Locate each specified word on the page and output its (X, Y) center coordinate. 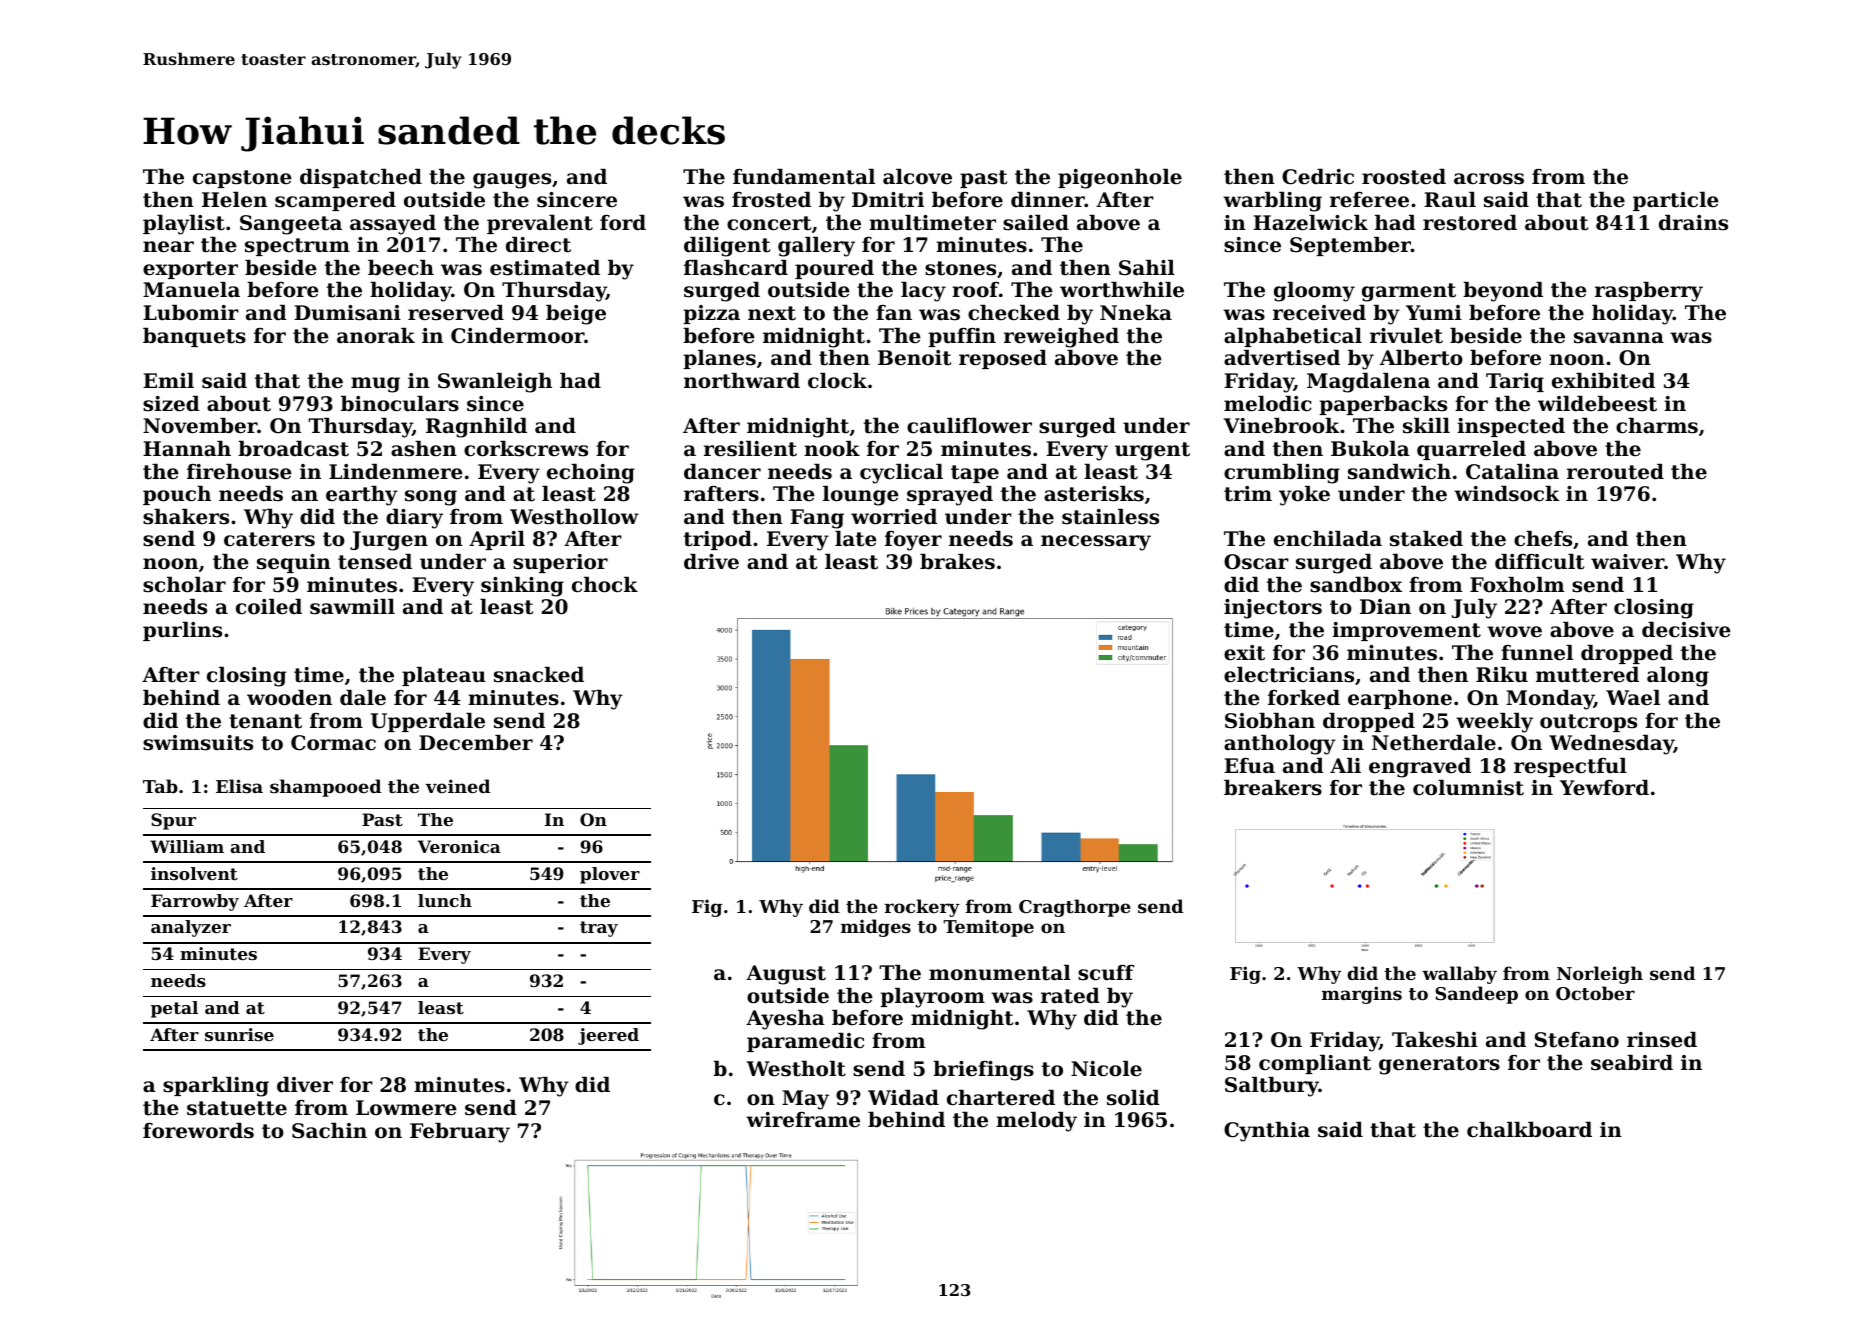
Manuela (191, 290)
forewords (198, 1131)
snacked (539, 675)
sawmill (352, 607)
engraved (1420, 768)
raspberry (1649, 292)
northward (742, 381)
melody (1036, 1122)
